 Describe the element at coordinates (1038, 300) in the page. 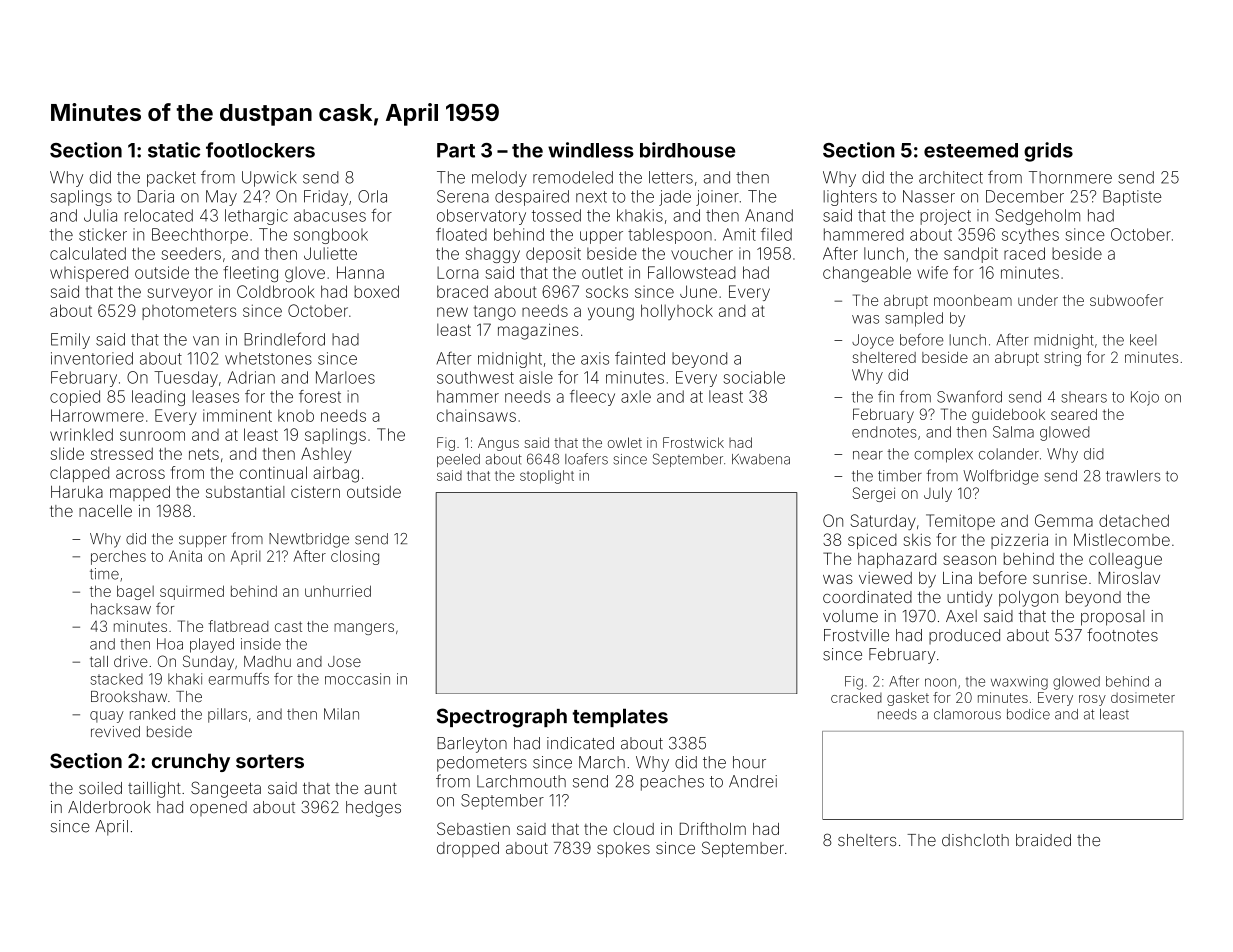

I see `under` at that location.
